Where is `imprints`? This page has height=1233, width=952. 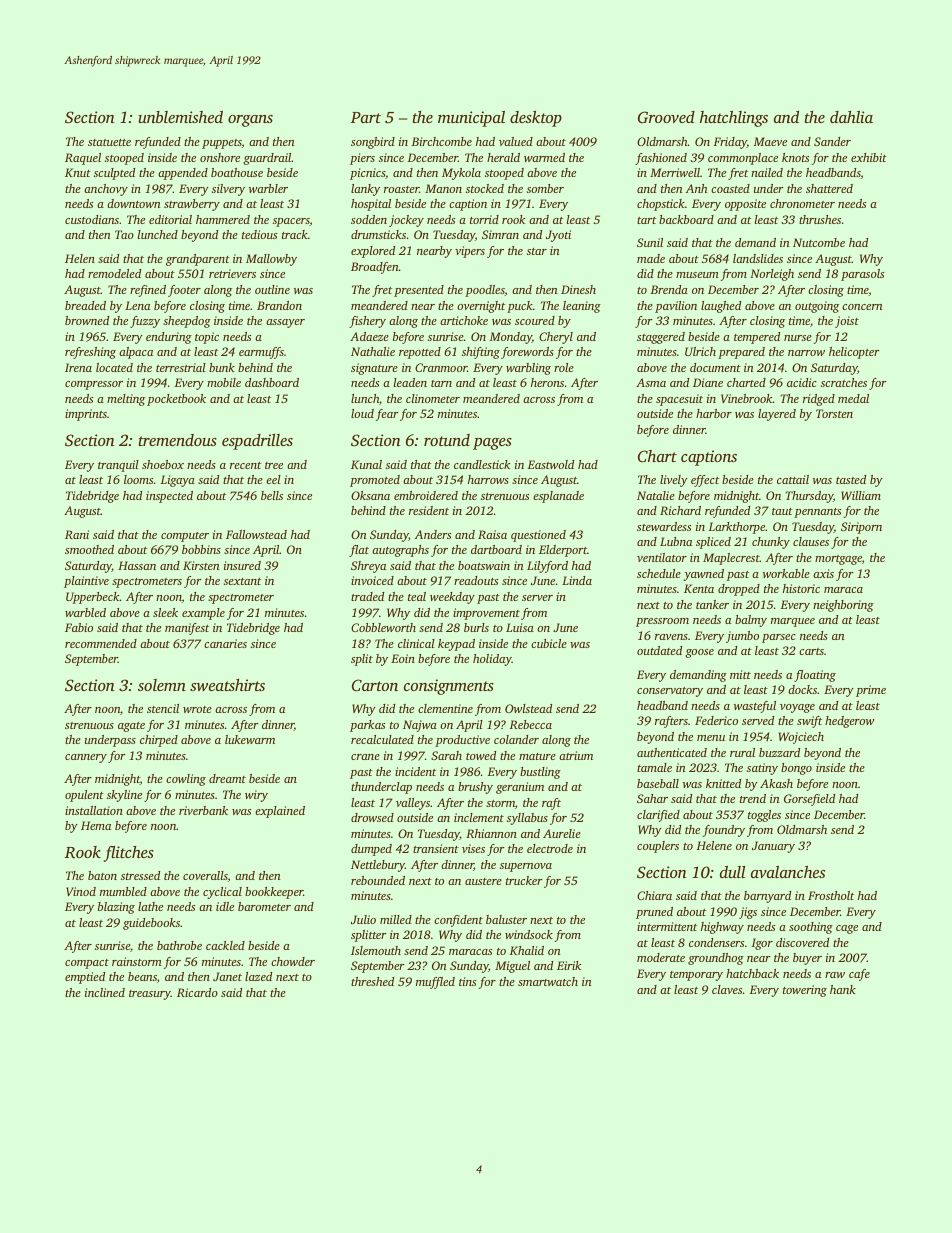 imprints is located at coordinates (86, 415).
